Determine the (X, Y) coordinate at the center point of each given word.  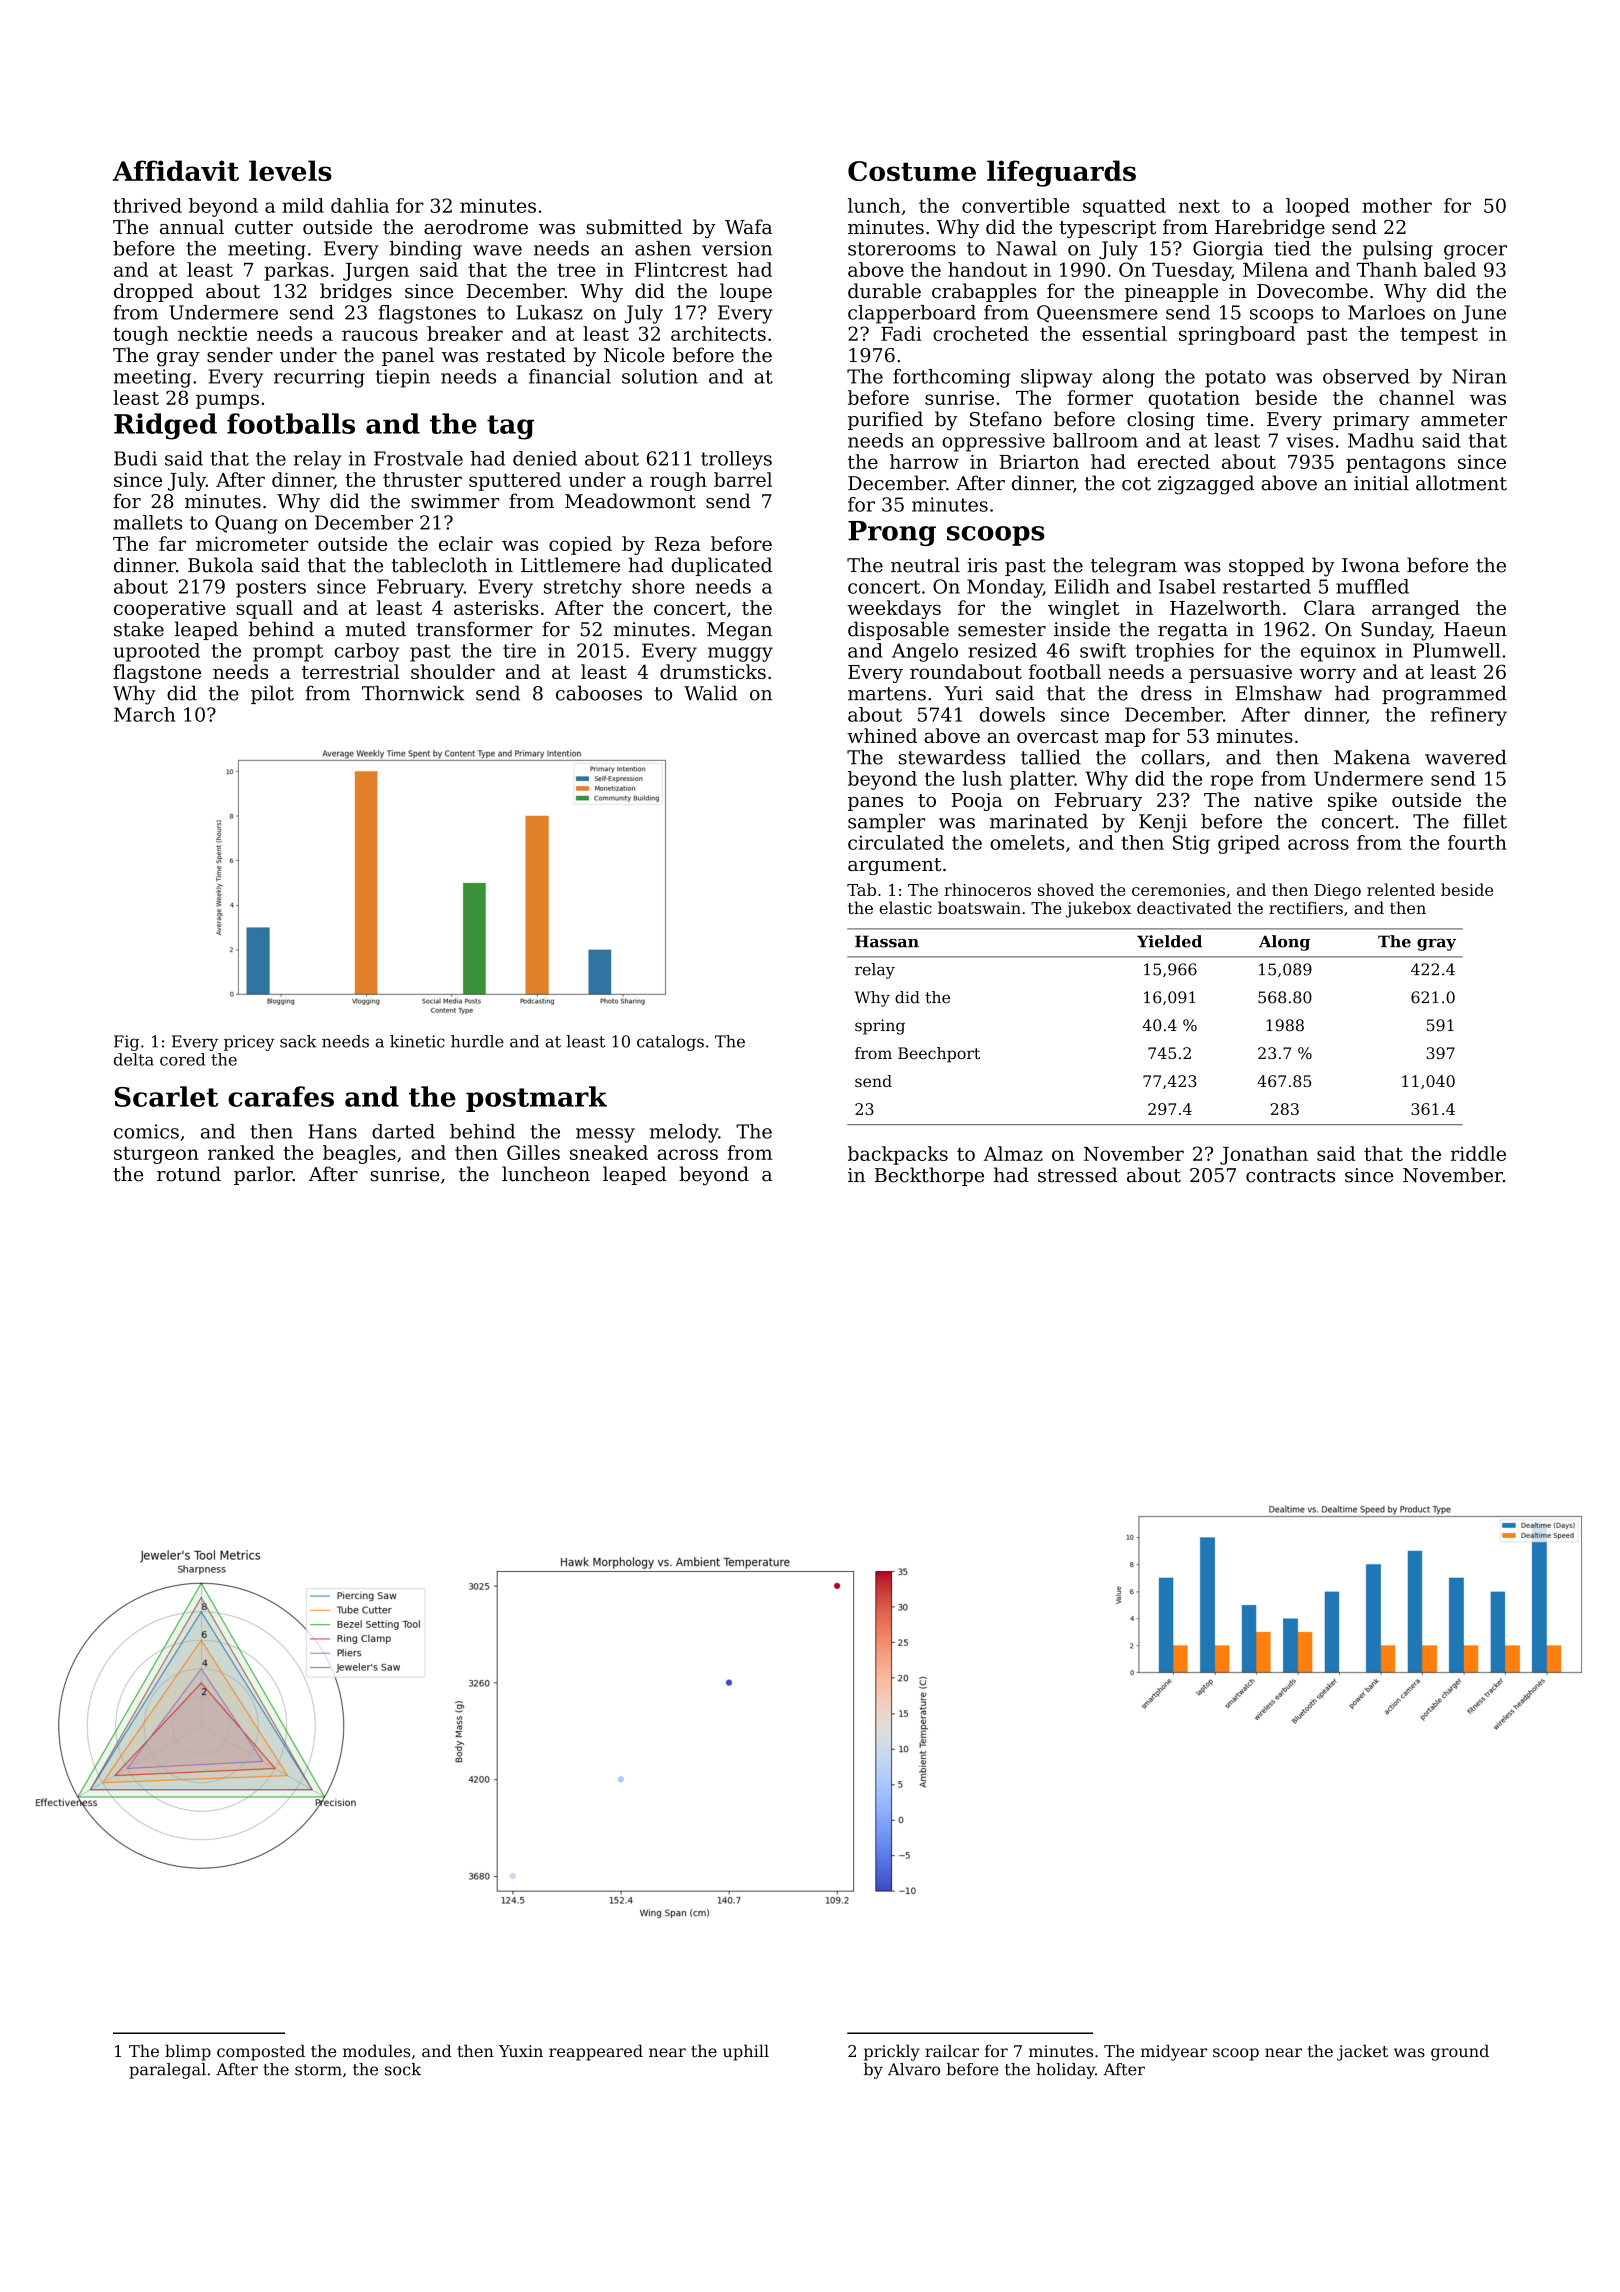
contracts (1290, 1176)
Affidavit (176, 170)
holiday (1065, 2071)
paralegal (167, 2071)
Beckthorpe (929, 1176)
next (1199, 206)
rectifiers (1306, 907)
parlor (263, 1175)
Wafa (748, 227)
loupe (746, 292)
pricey (249, 1043)
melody (684, 1133)
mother (1397, 205)
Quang (246, 524)
